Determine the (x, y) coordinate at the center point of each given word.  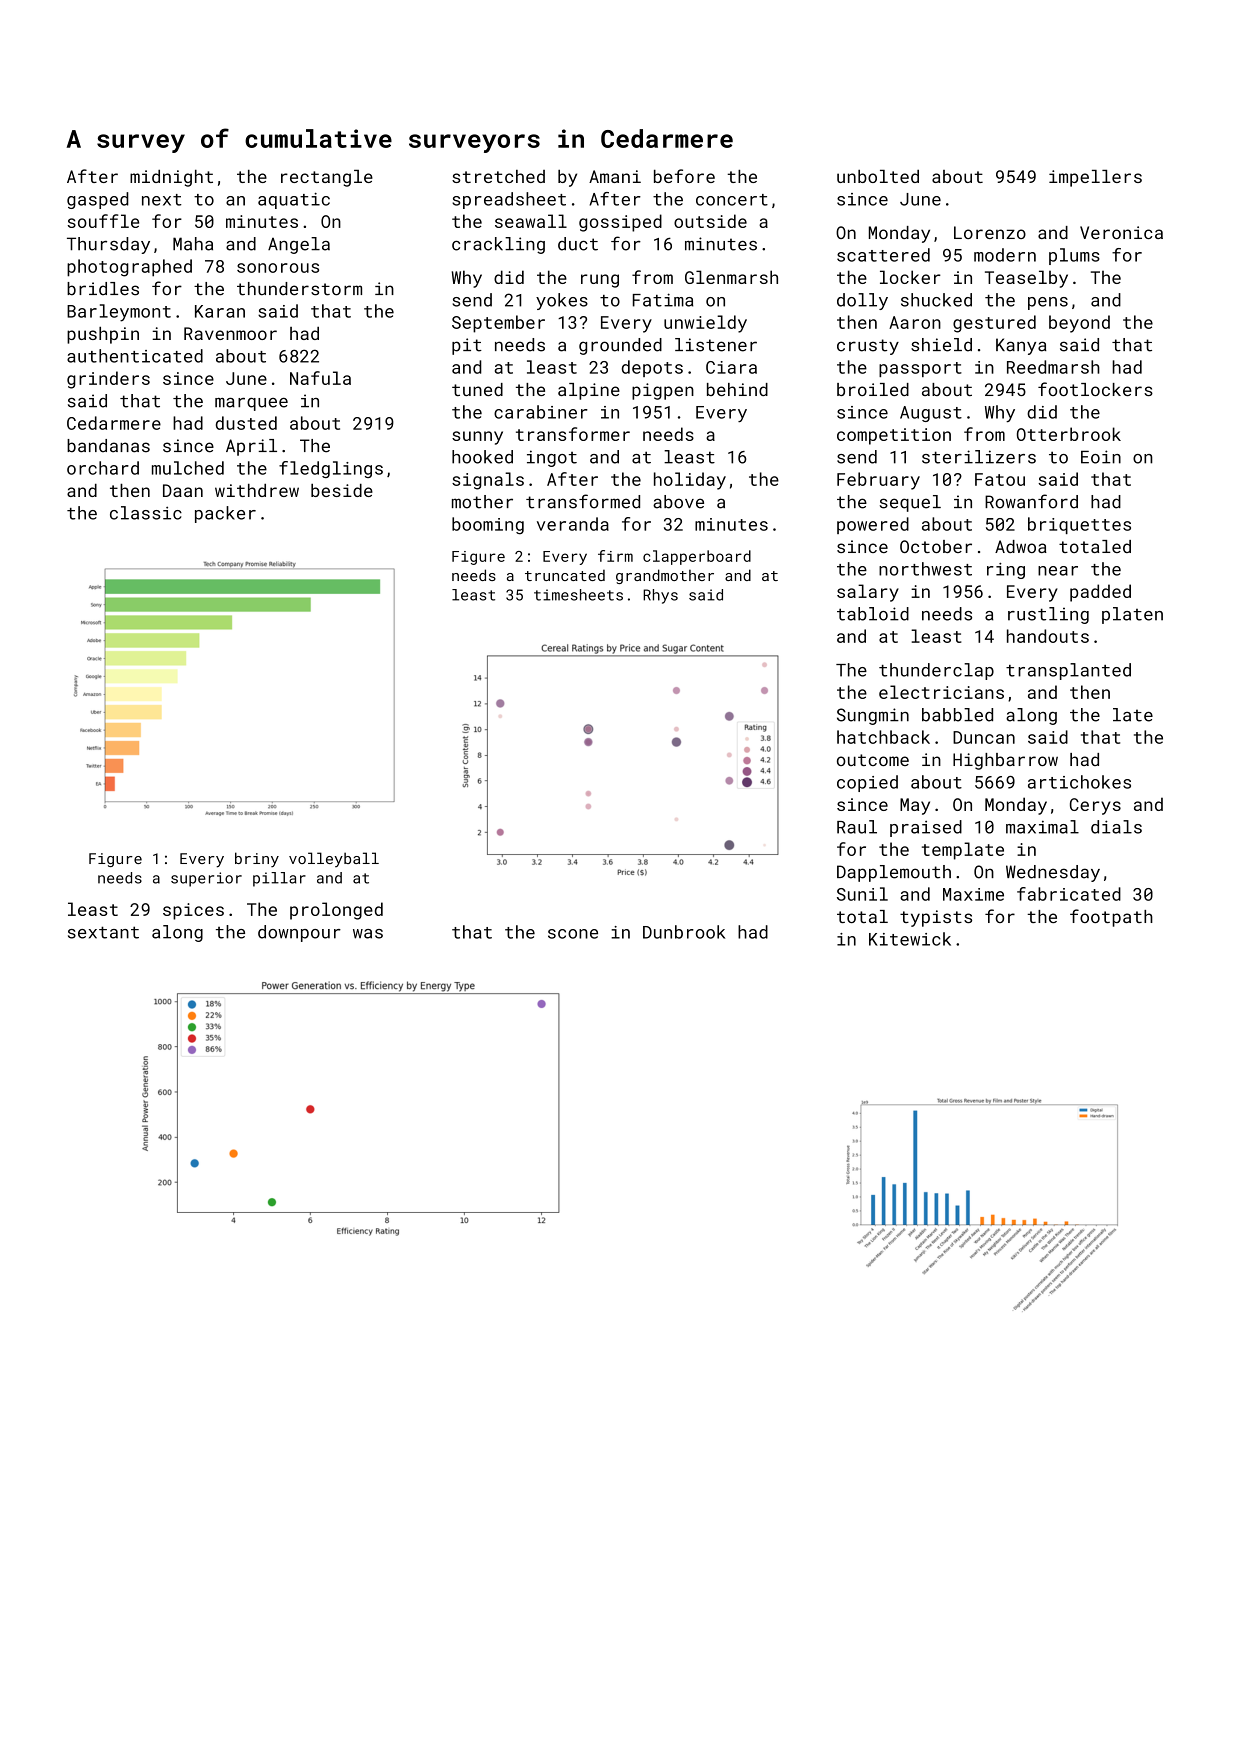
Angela (299, 245)
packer (225, 514)
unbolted (878, 176)
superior (206, 879)
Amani (615, 176)
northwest (925, 569)
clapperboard (697, 557)
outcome (873, 760)
